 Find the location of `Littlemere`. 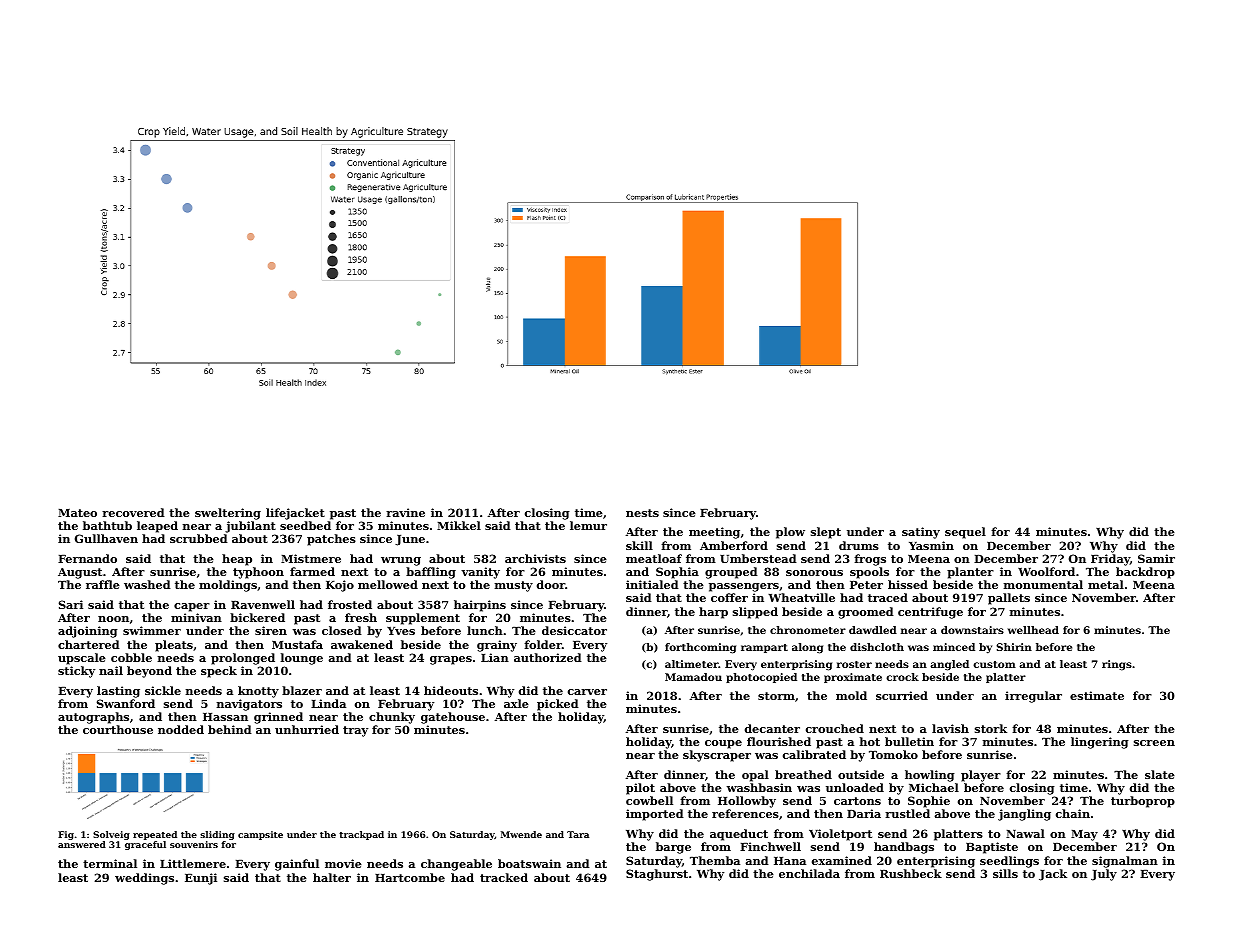

Littlemere is located at coordinates (193, 863).
